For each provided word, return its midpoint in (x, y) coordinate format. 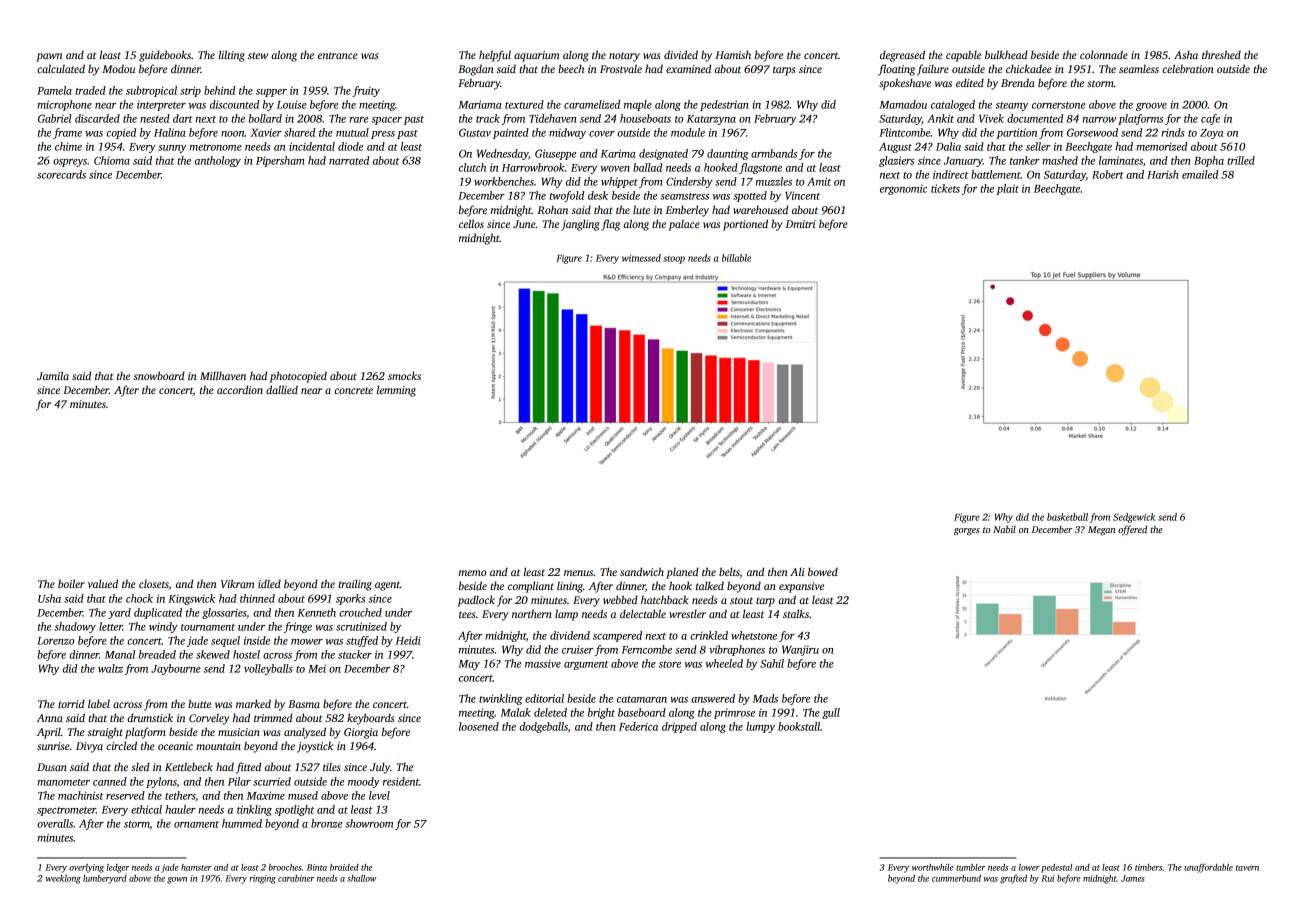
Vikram (237, 583)
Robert (1108, 174)
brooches (285, 867)
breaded (157, 654)
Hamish (733, 54)
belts (729, 572)
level (379, 795)
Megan (1101, 530)
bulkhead (1006, 54)
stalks (796, 613)
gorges (967, 531)
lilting (232, 56)
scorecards (61, 174)
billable (736, 258)
